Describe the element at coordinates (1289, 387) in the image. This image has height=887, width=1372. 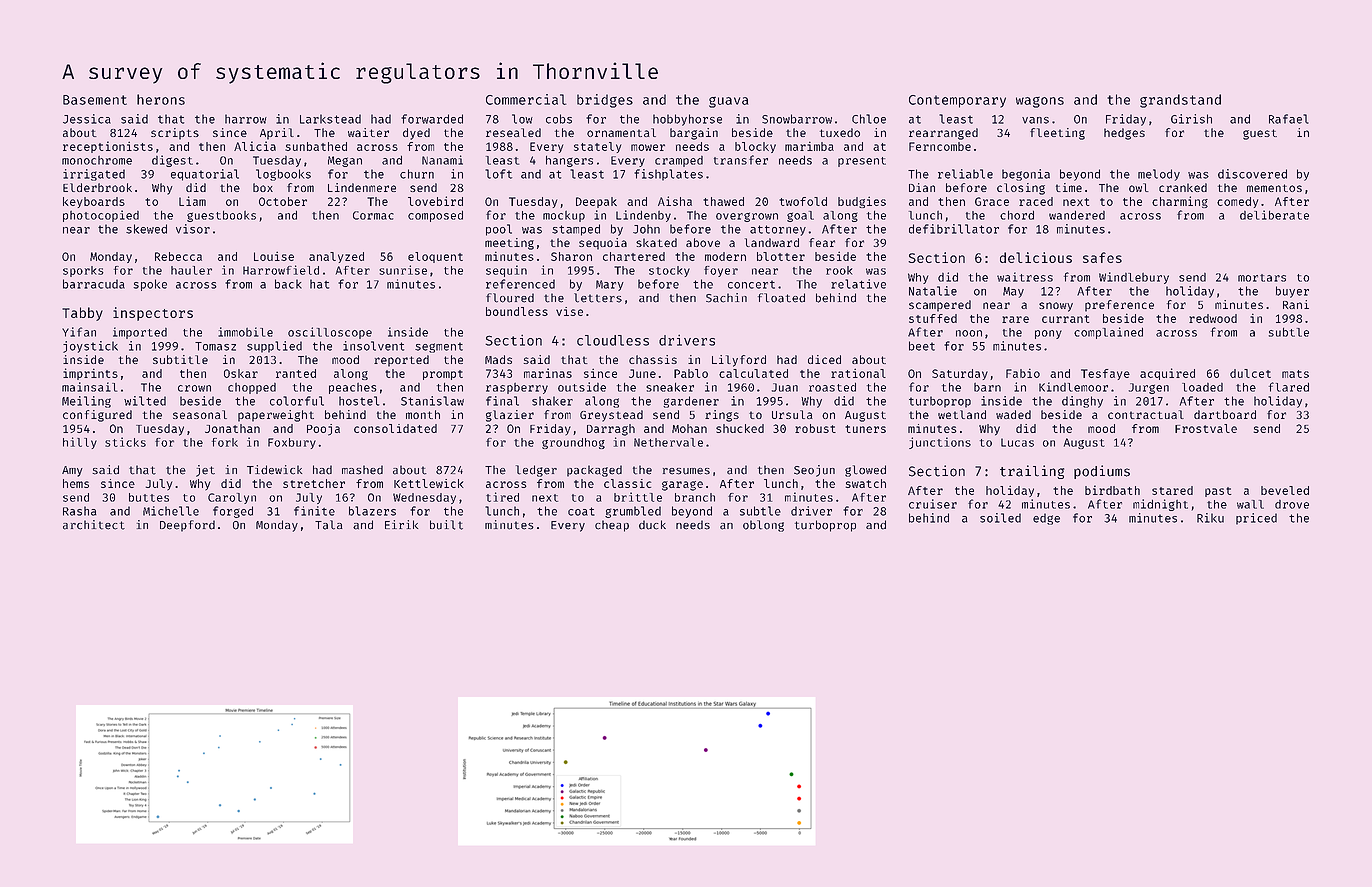
I see `flared` at that location.
